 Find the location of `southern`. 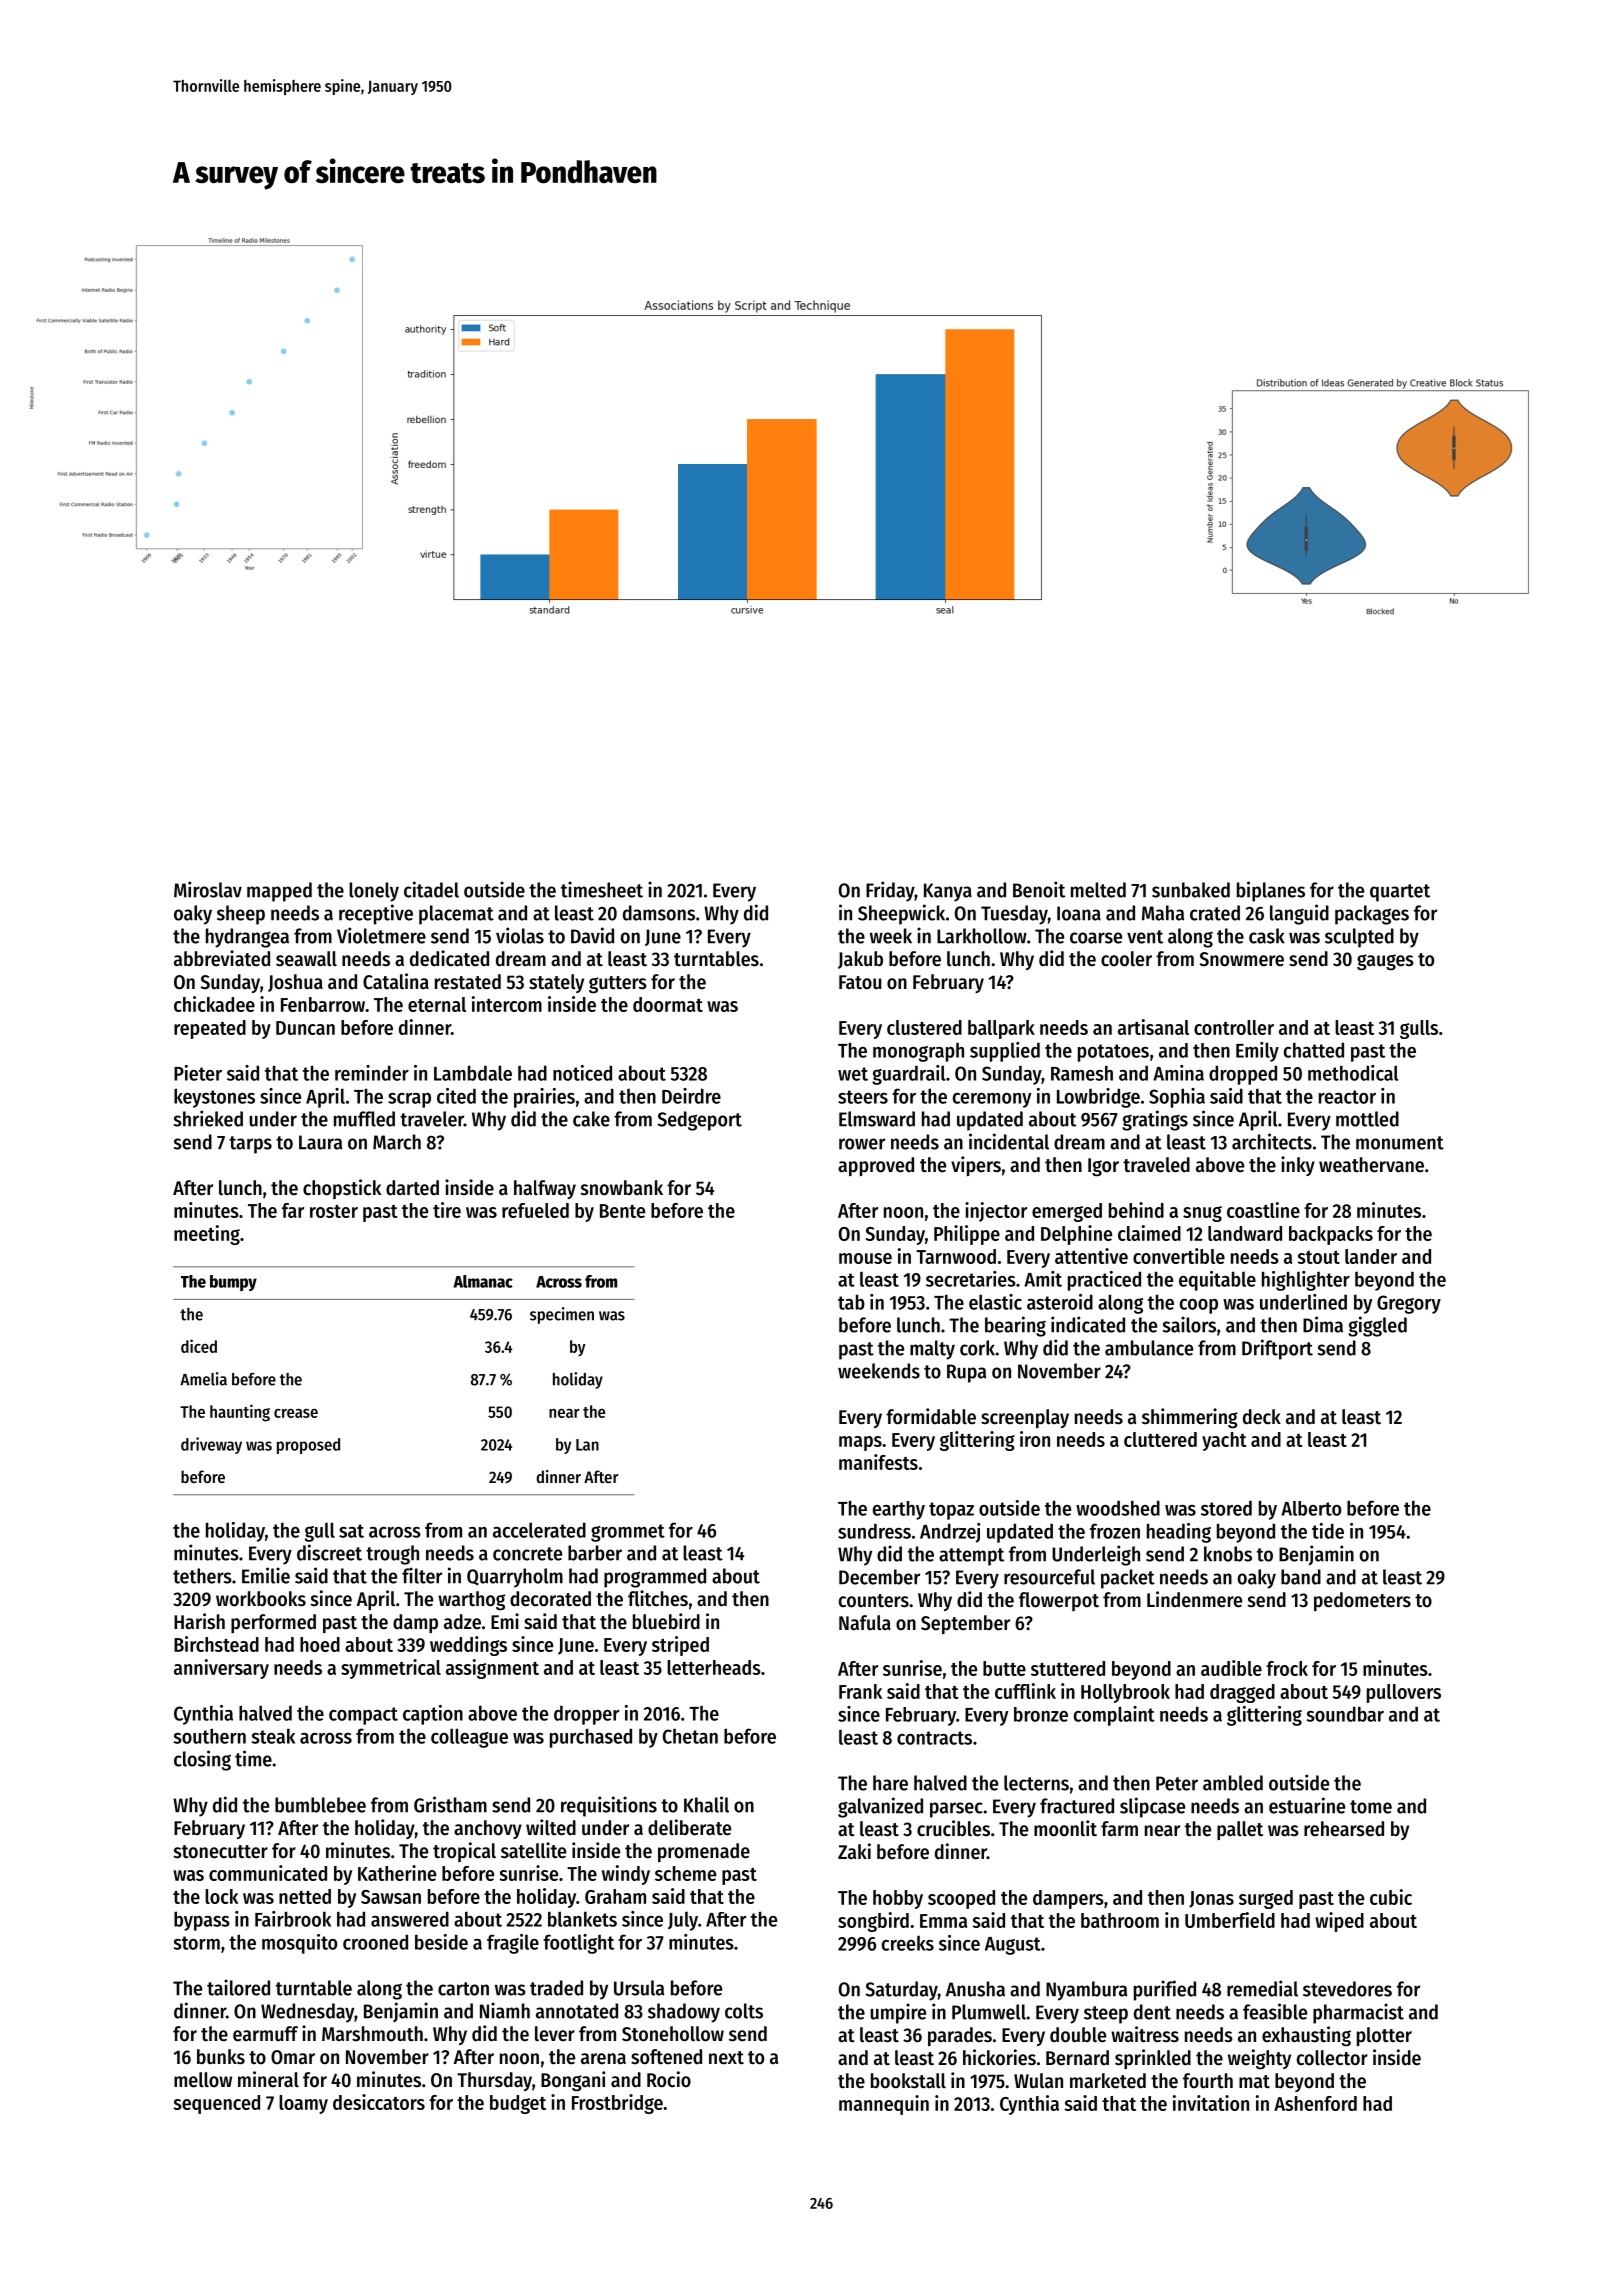

southern is located at coordinates (210, 1736).
